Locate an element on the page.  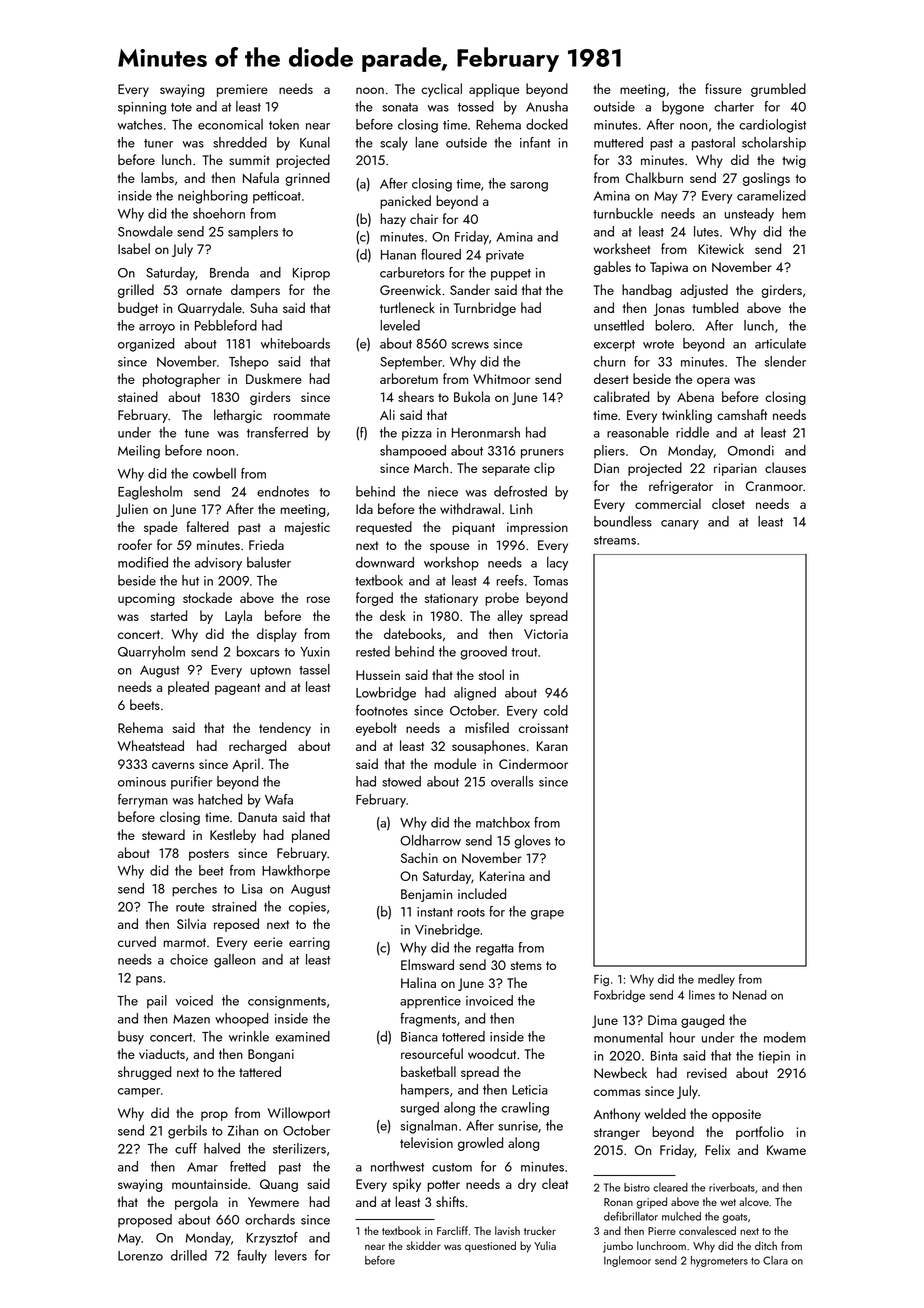
pleated is located at coordinates (188, 688).
